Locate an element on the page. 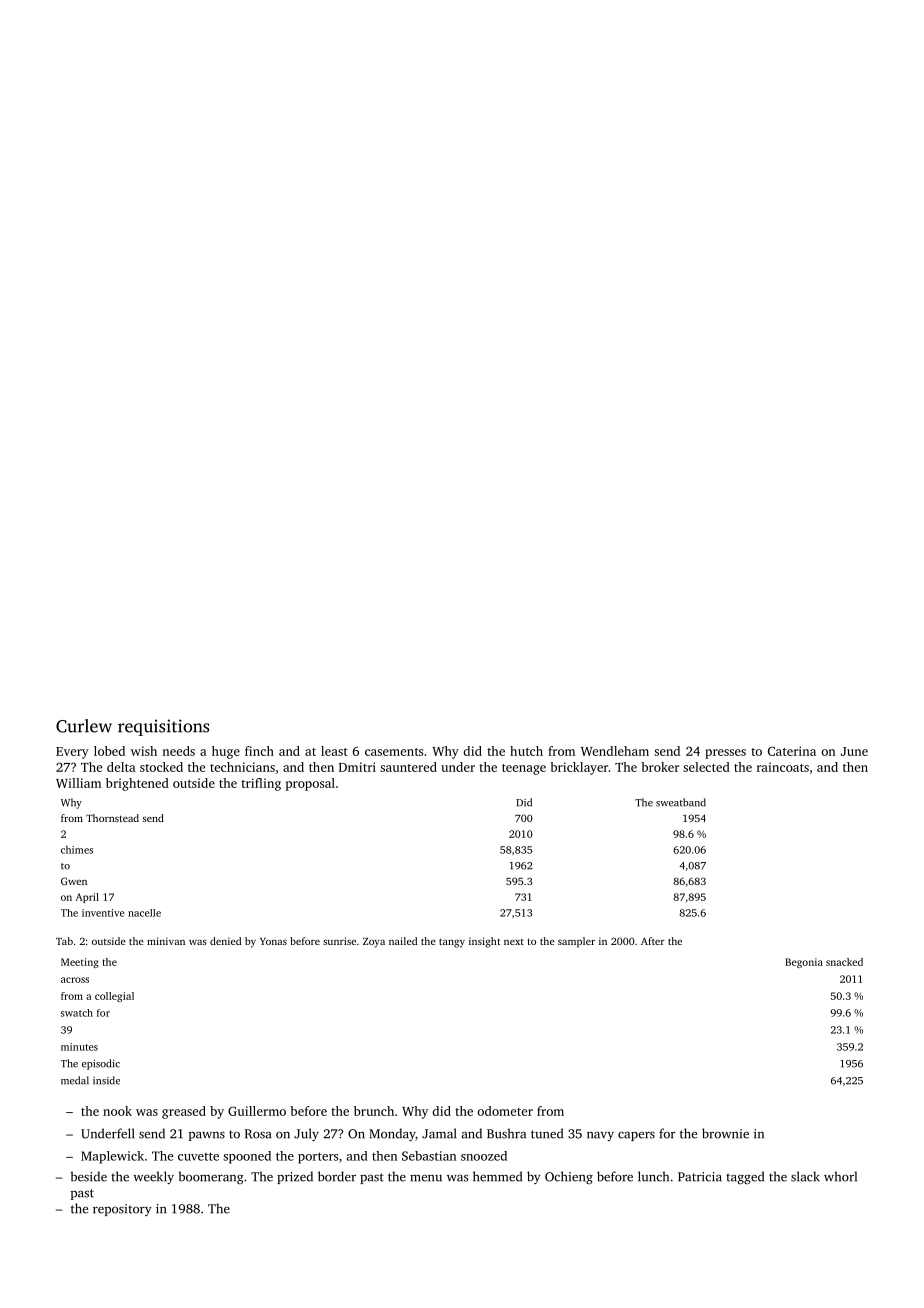  insight is located at coordinates (485, 942).
